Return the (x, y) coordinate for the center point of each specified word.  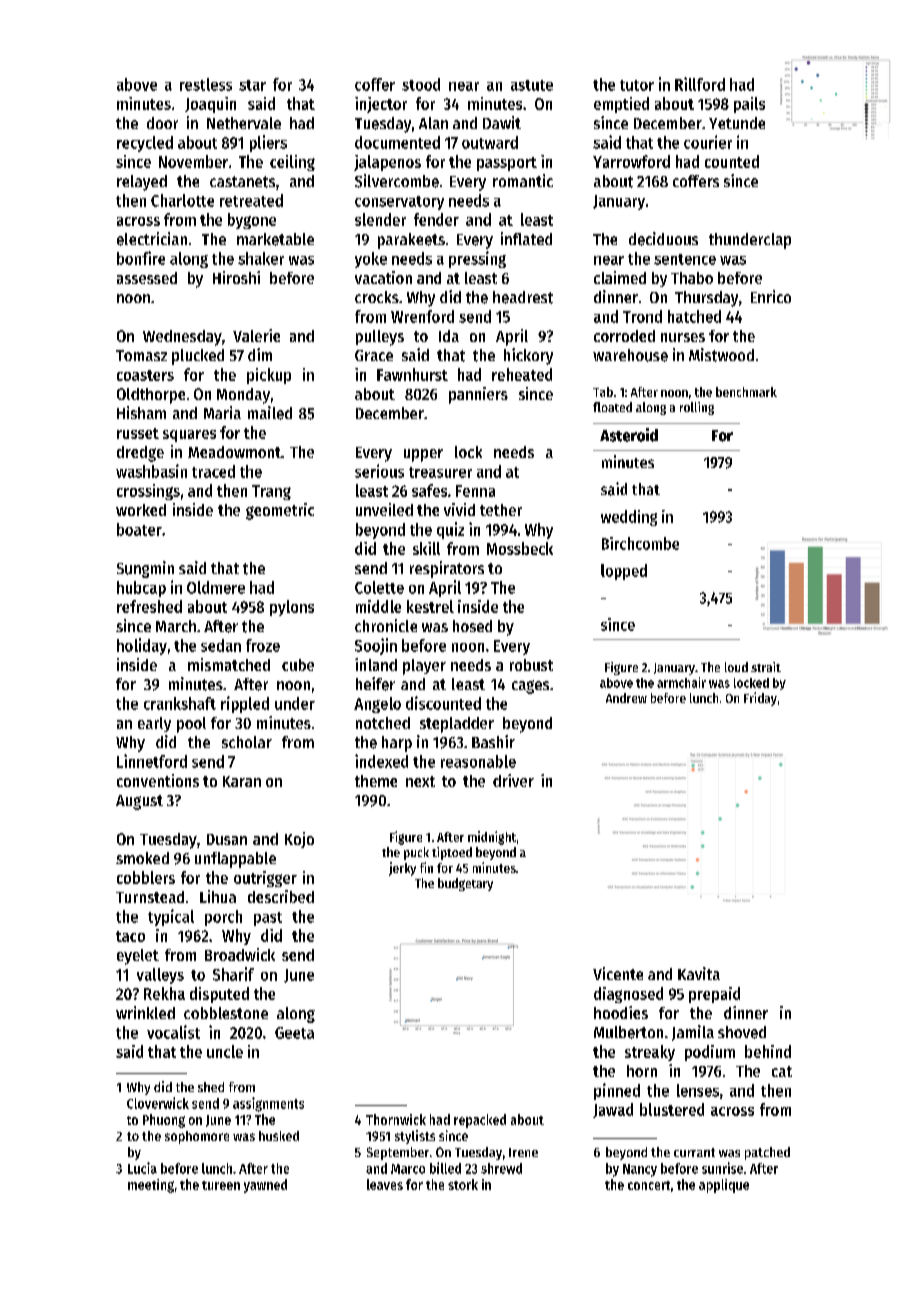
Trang (271, 492)
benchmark (746, 392)
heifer (375, 684)
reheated (522, 374)
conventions (158, 780)
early (154, 724)
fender (436, 219)
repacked (480, 1121)
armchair (681, 682)
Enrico (771, 296)
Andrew (626, 698)
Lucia (142, 1168)
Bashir (493, 741)
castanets (242, 182)
